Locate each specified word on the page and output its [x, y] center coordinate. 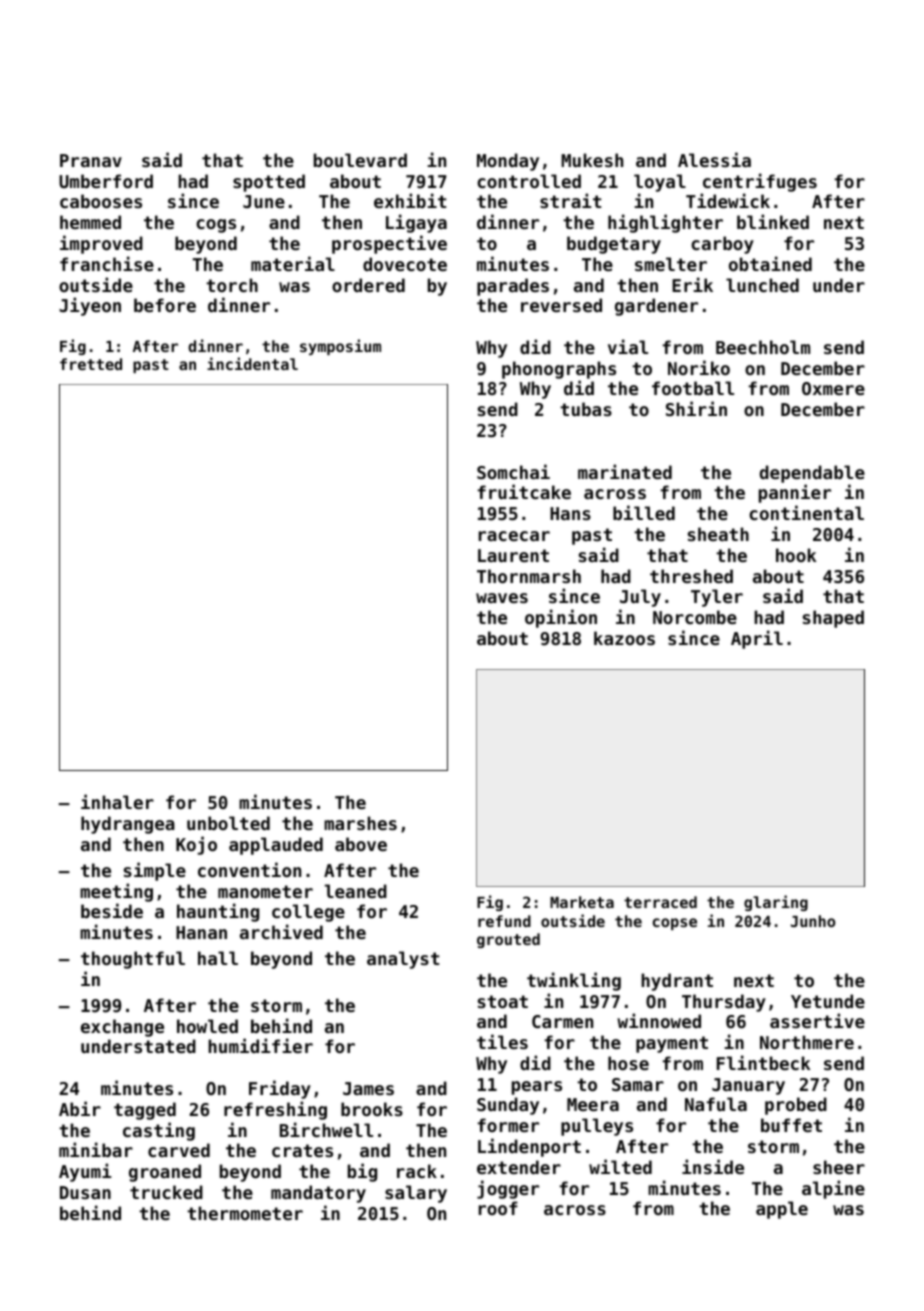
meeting [116, 892]
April [757, 639]
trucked [166, 1192]
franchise [107, 263]
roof [498, 1208]
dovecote [405, 264]
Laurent [513, 555]
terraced [660, 902]
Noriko [699, 367]
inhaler [117, 801]
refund [504, 921]
